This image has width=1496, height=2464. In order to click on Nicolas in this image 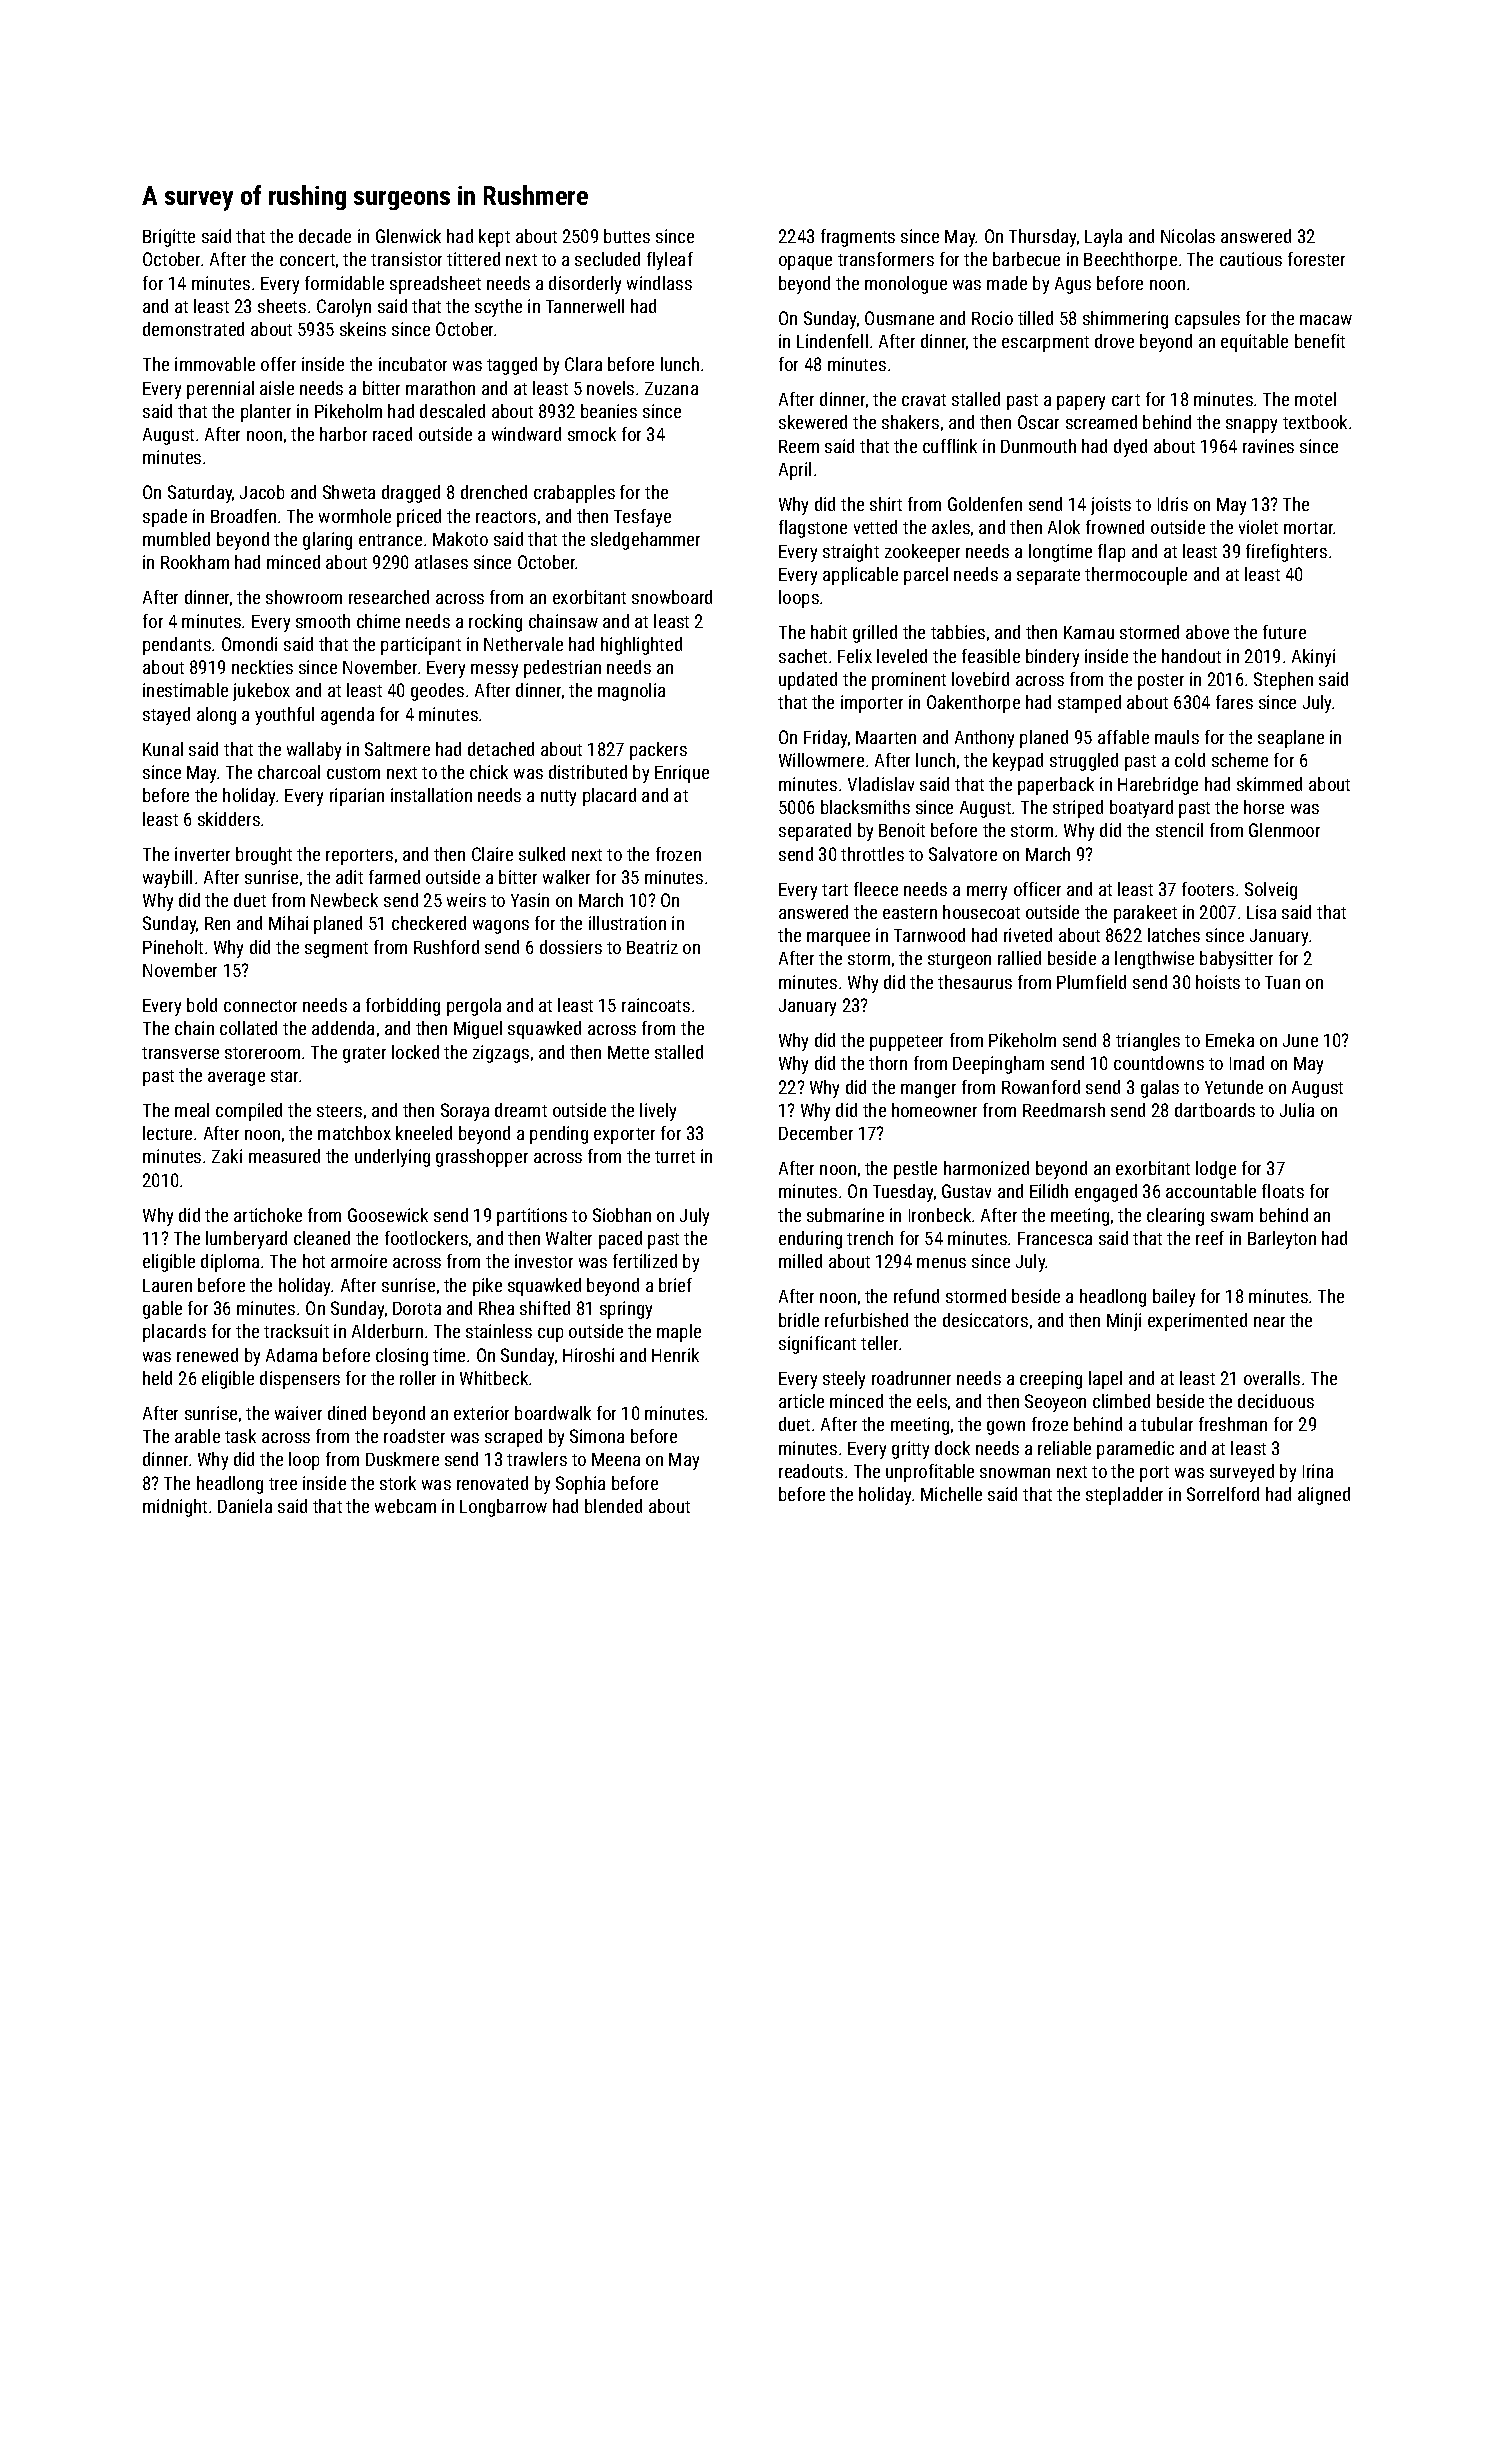, I will do `click(1188, 236)`.
